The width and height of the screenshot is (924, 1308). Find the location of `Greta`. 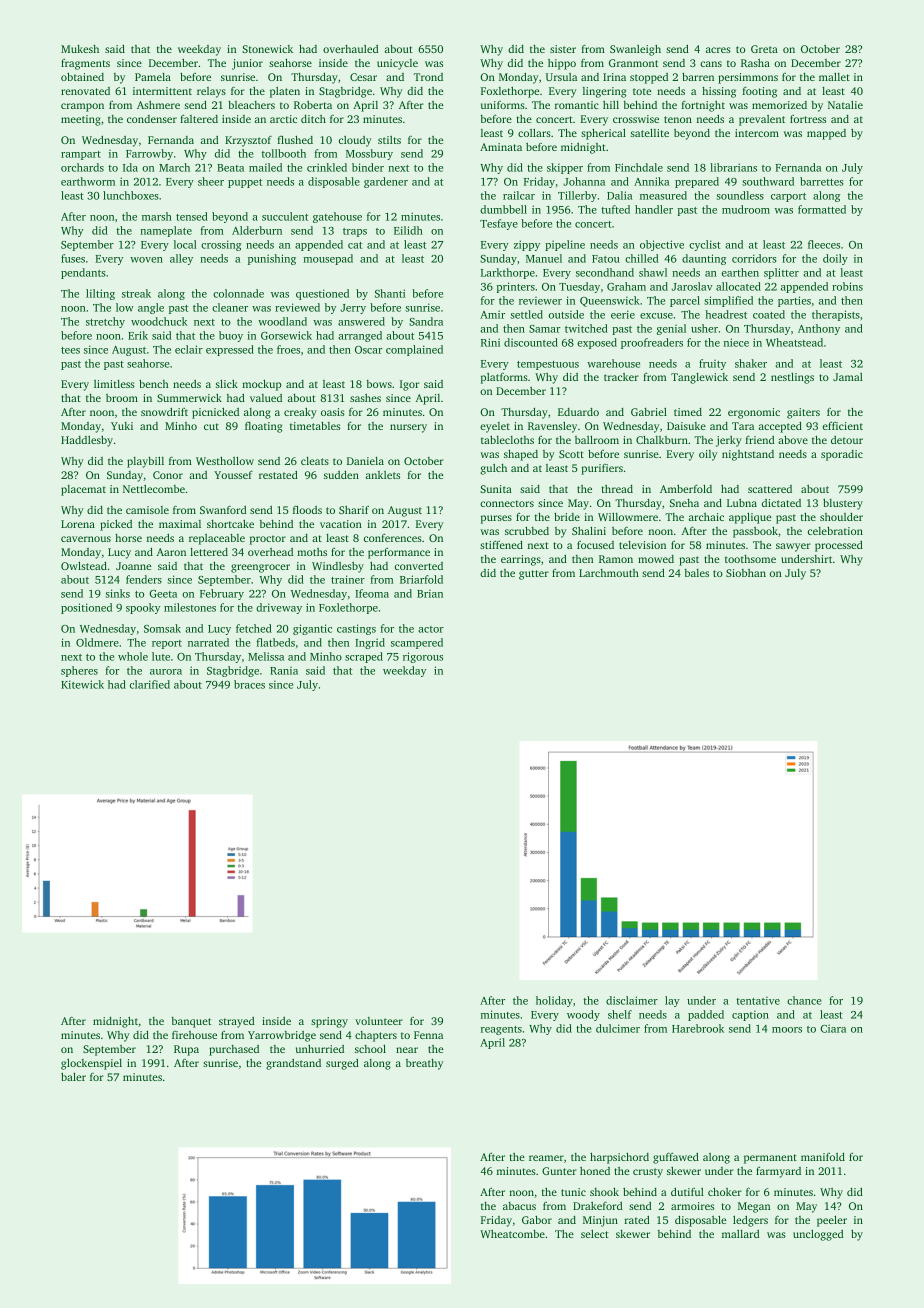

Greta is located at coordinates (764, 49).
